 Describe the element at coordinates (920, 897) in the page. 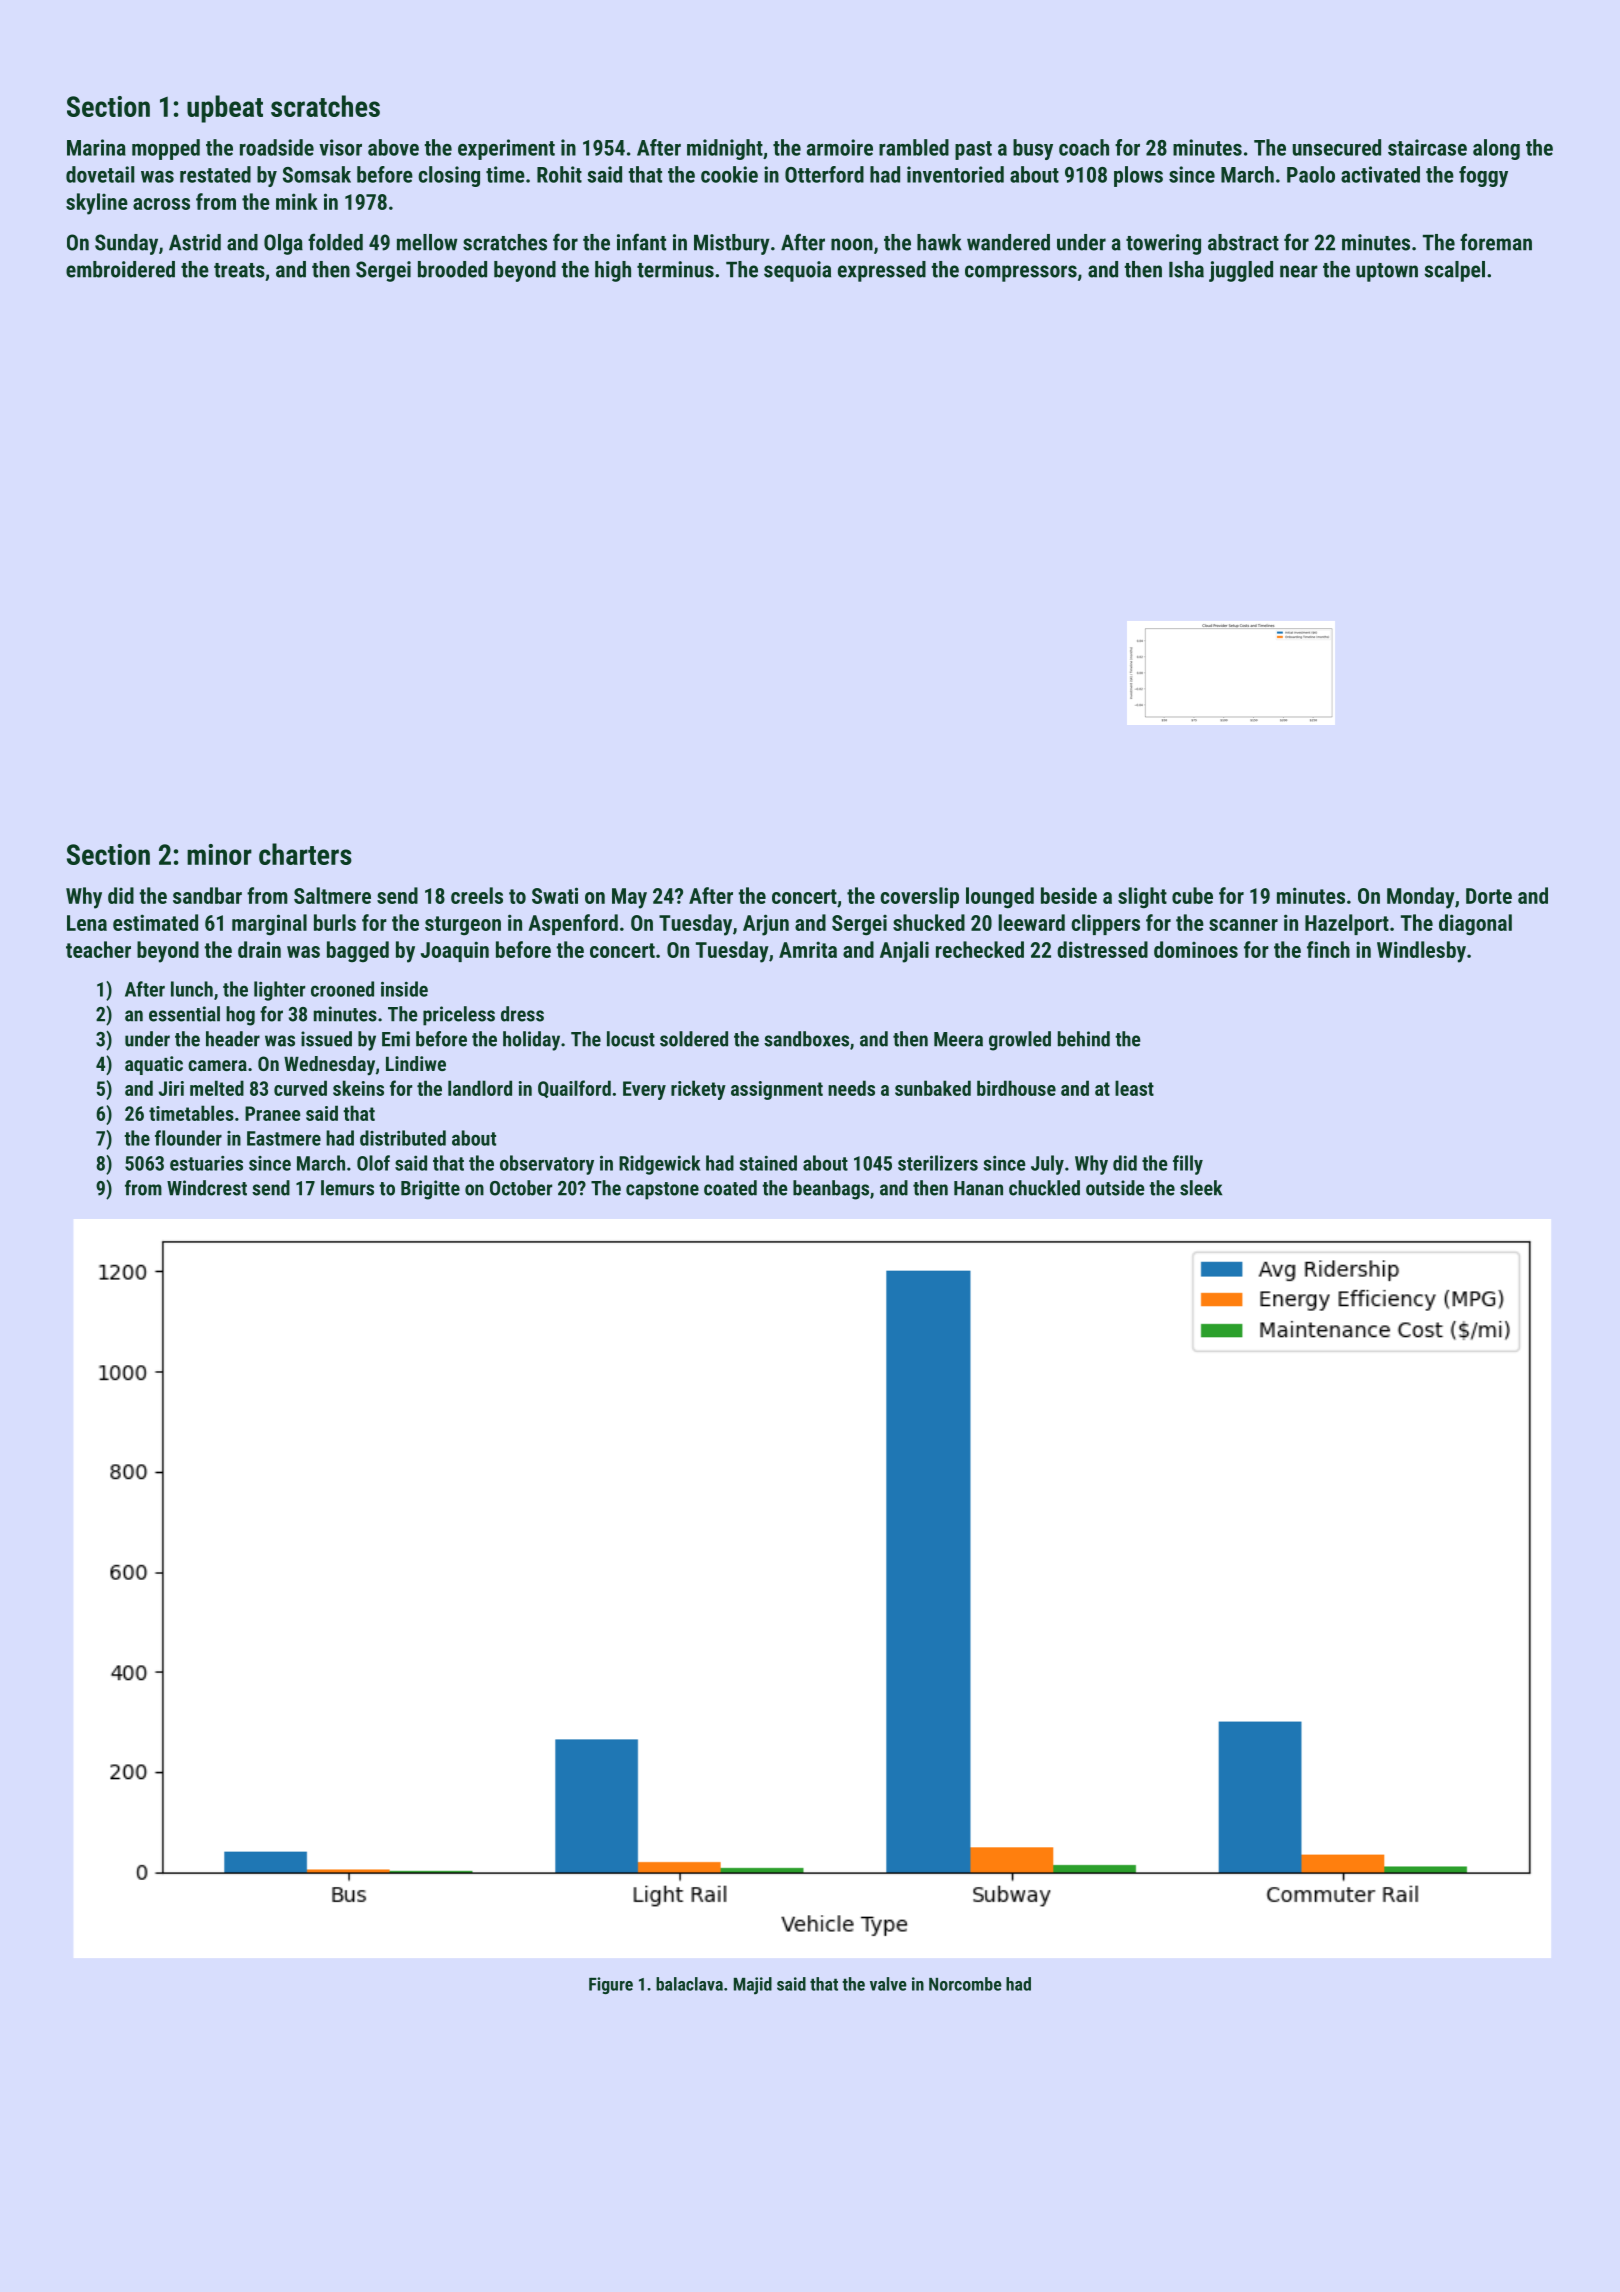

I see `coverslip` at that location.
